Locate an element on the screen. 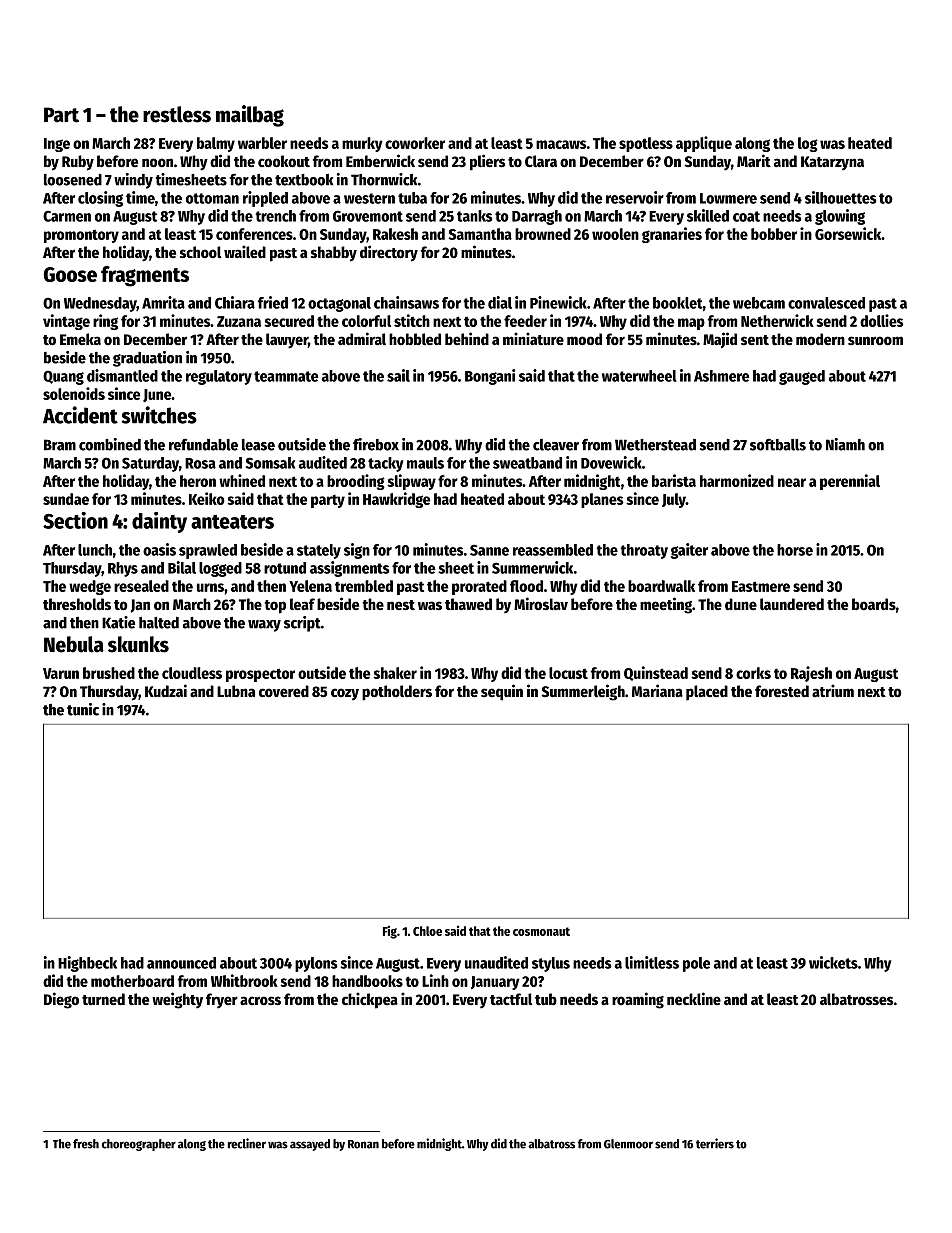  Wetherstead is located at coordinates (655, 445).
